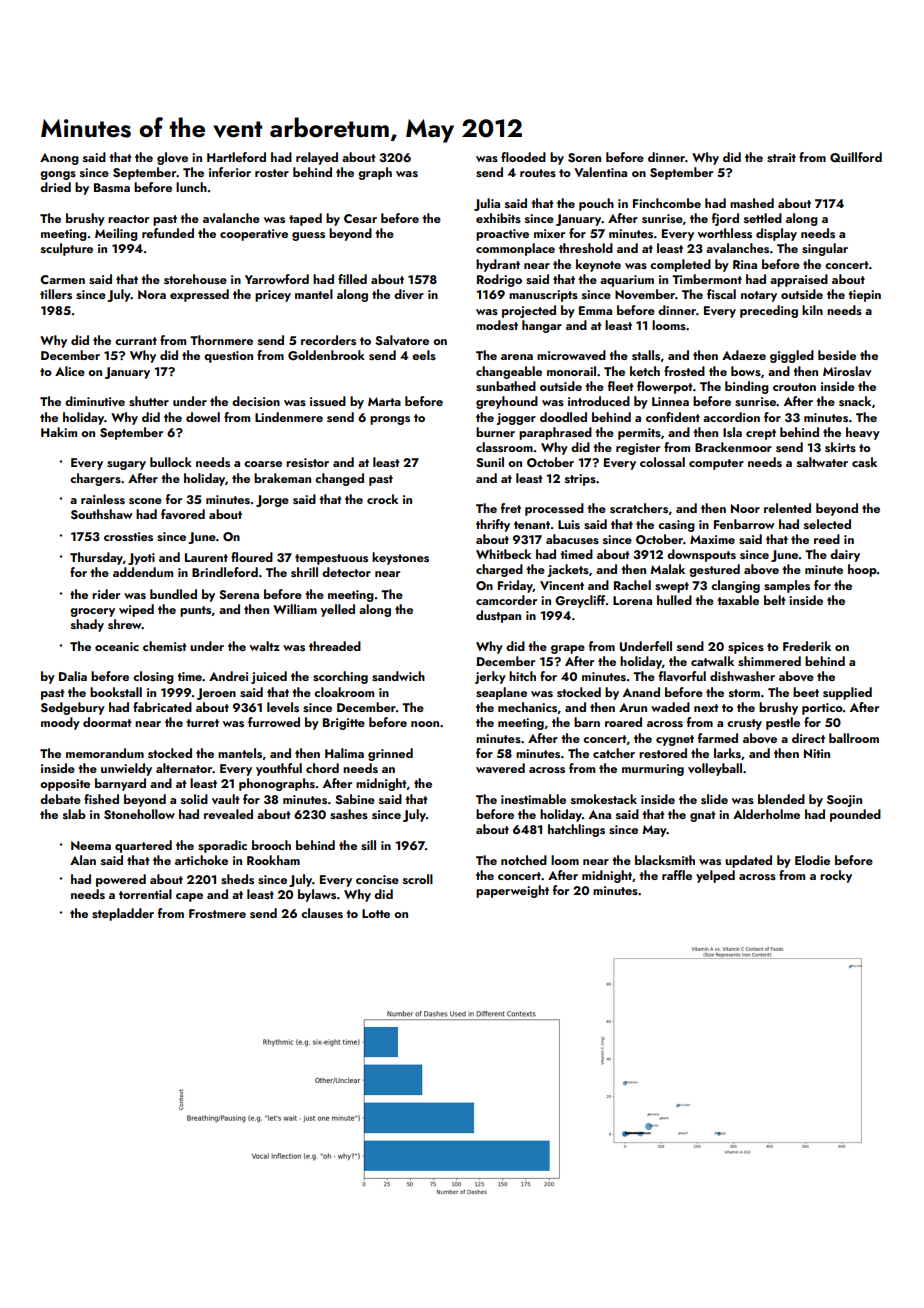  What do you see at coordinates (418, 879) in the document?
I see `scroll` at bounding box center [418, 879].
